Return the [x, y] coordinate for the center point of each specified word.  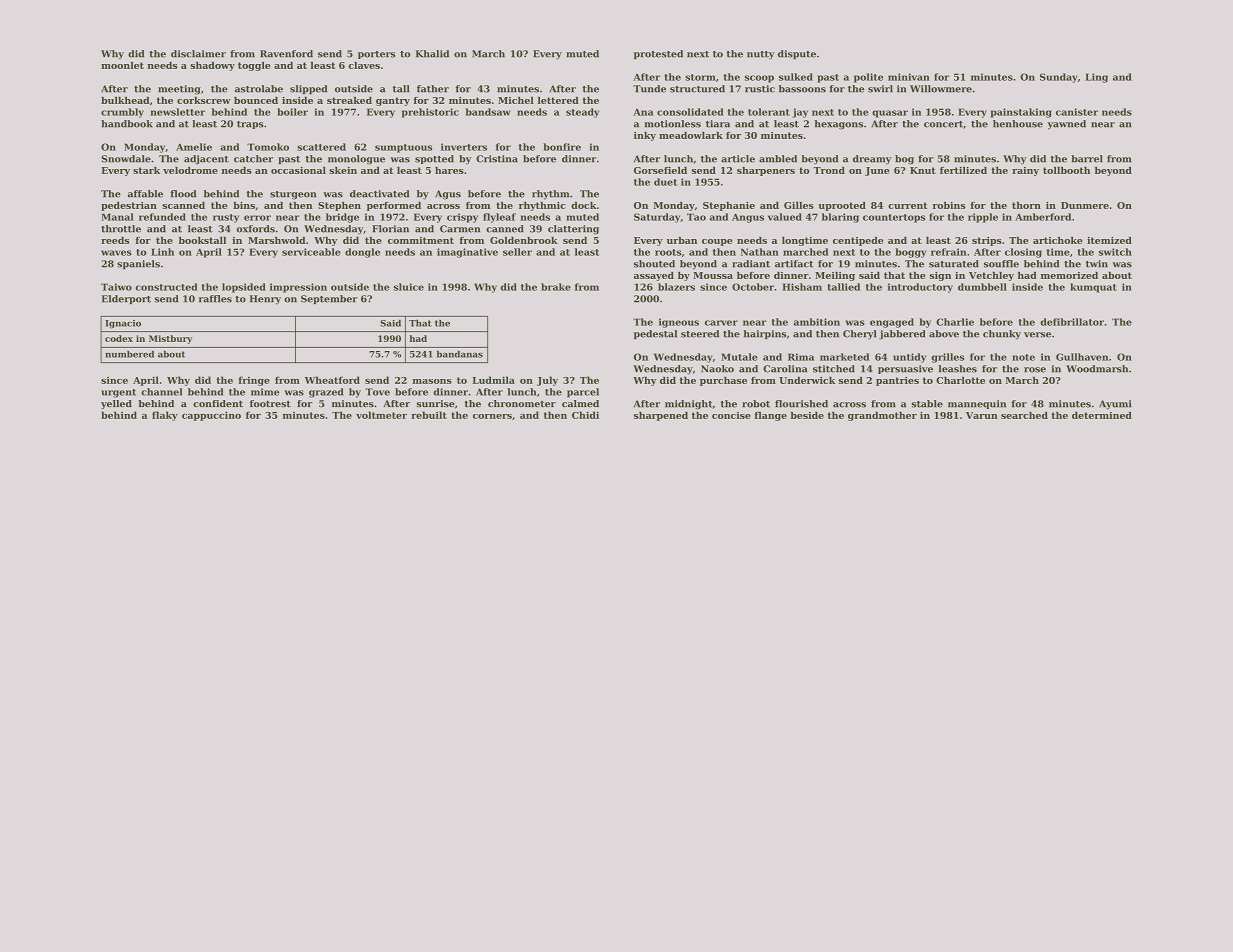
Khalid [432, 54]
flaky [165, 416]
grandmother [882, 416]
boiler [292, 112]
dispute [797, 54]
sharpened [661, 416]
